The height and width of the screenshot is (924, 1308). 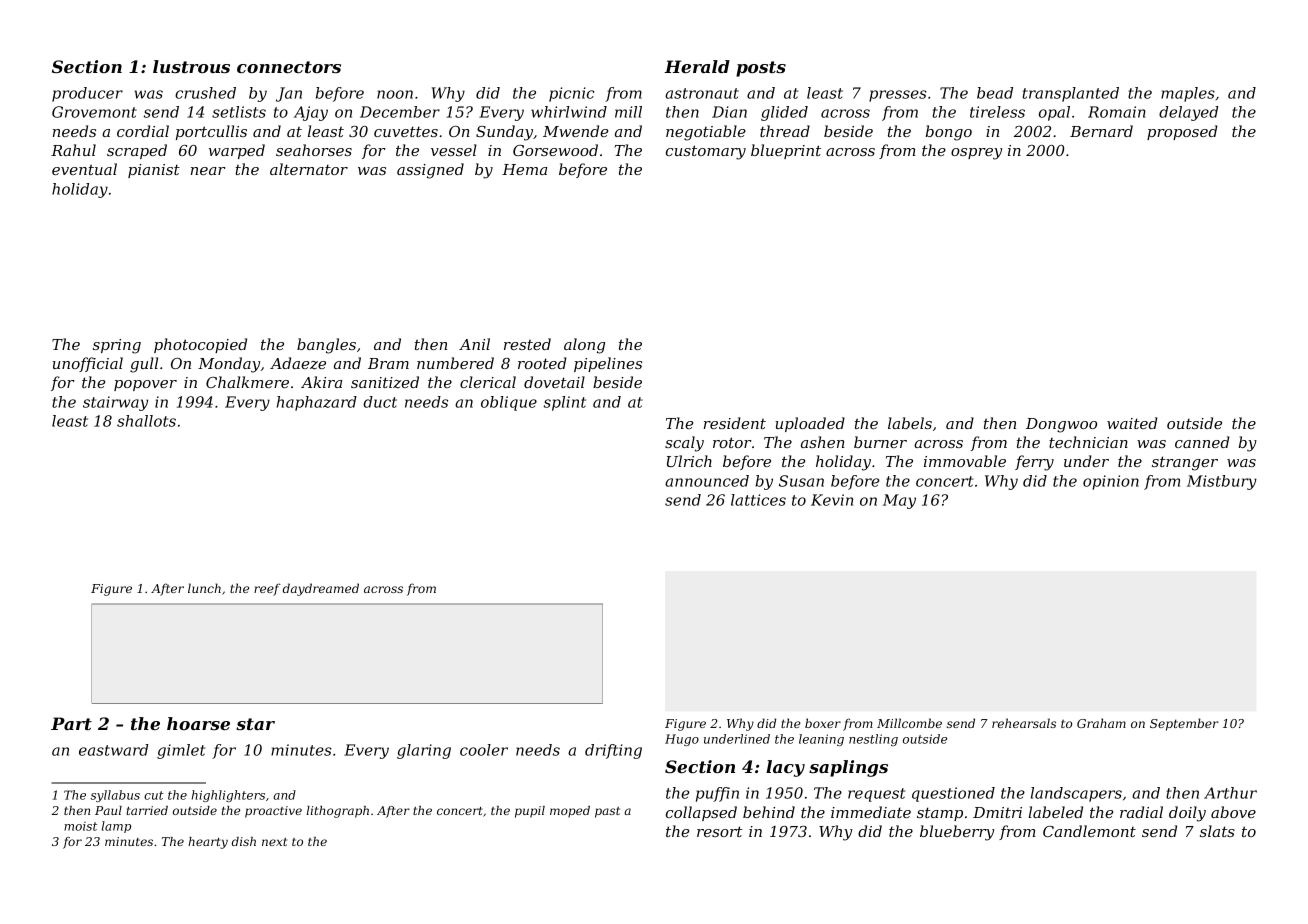 What do you see at coordinates (565, 403) in the screenshot?
I see `splint` at bounding box center [565, 403].
